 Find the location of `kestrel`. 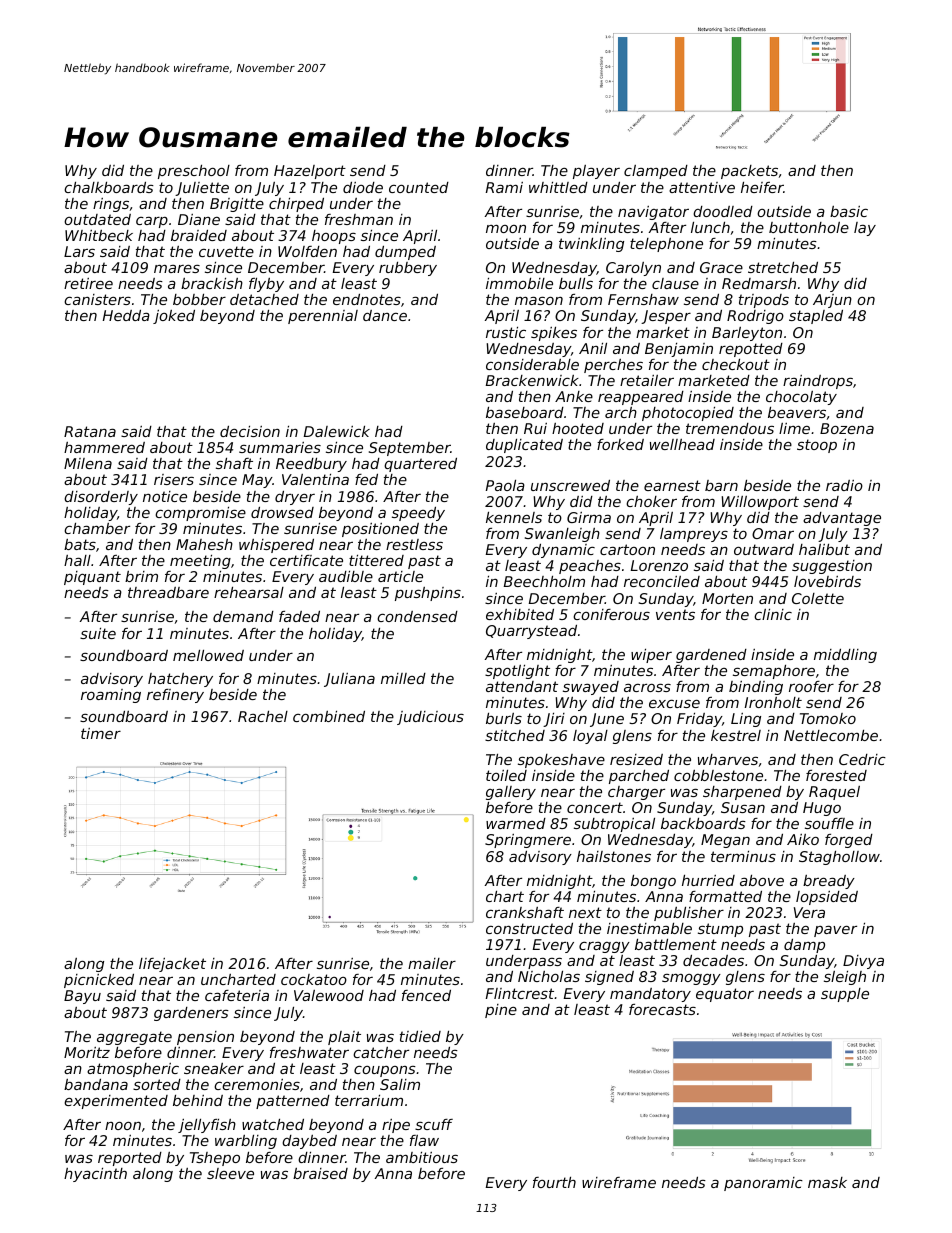

kestrel is located at coordinates (736, 735).
